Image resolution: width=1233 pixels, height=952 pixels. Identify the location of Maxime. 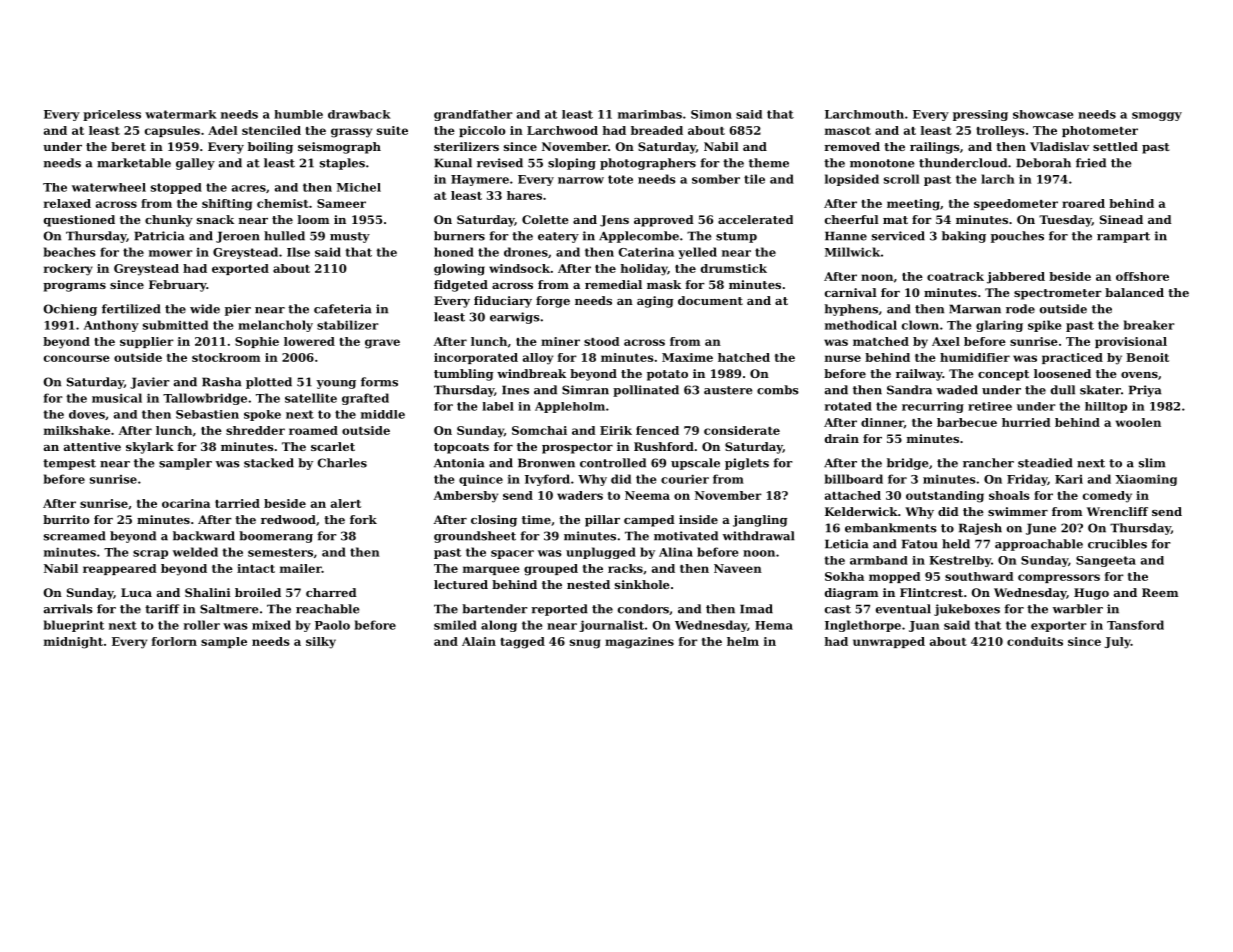
(687, 357).
